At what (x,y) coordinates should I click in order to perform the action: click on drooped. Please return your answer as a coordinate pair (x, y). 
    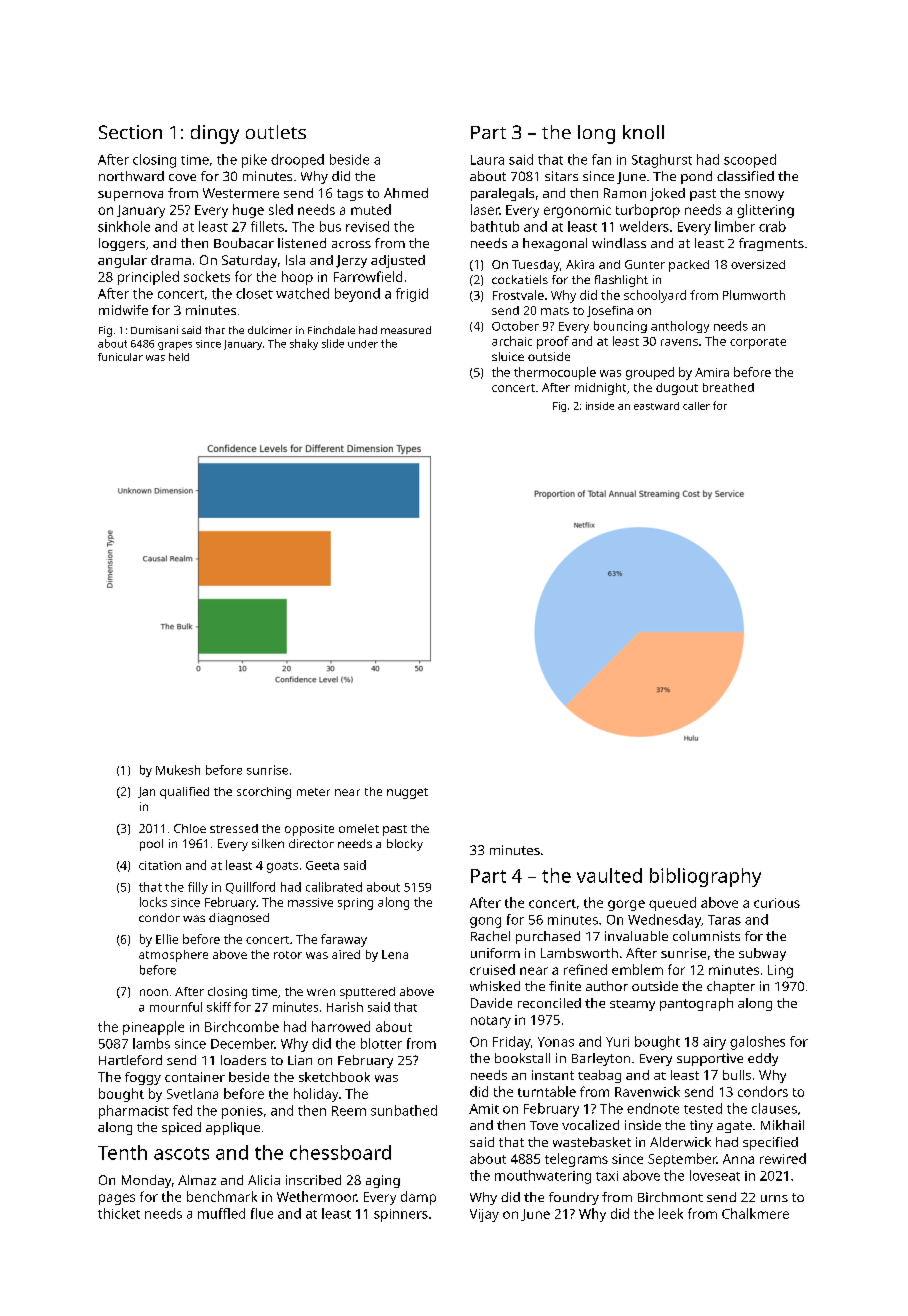
    Looking at the image, I should click on (297, 161).
